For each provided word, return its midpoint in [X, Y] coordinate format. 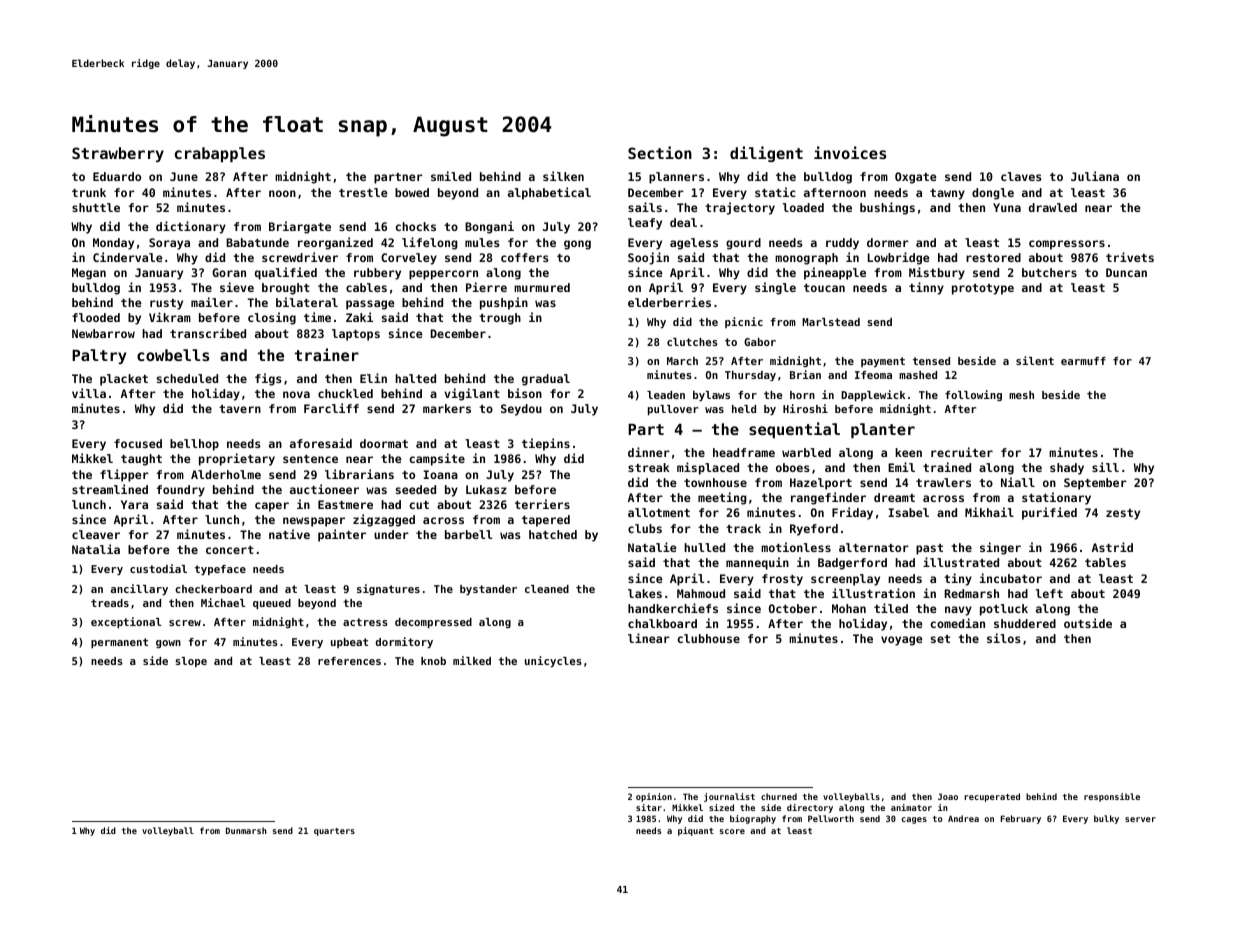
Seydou [521, 410]
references [349, 661]
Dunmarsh [246, 830]
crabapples [220, 154]
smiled [451, 176]
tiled [891, 608]
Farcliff [331, 408]
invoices [850, 152]
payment [883, 362]
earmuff [1083, 361]
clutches [692, 342]
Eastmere [345, 504]
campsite [437, 459]
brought [286, 289]
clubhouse [709, 638]
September [1095, 484]
